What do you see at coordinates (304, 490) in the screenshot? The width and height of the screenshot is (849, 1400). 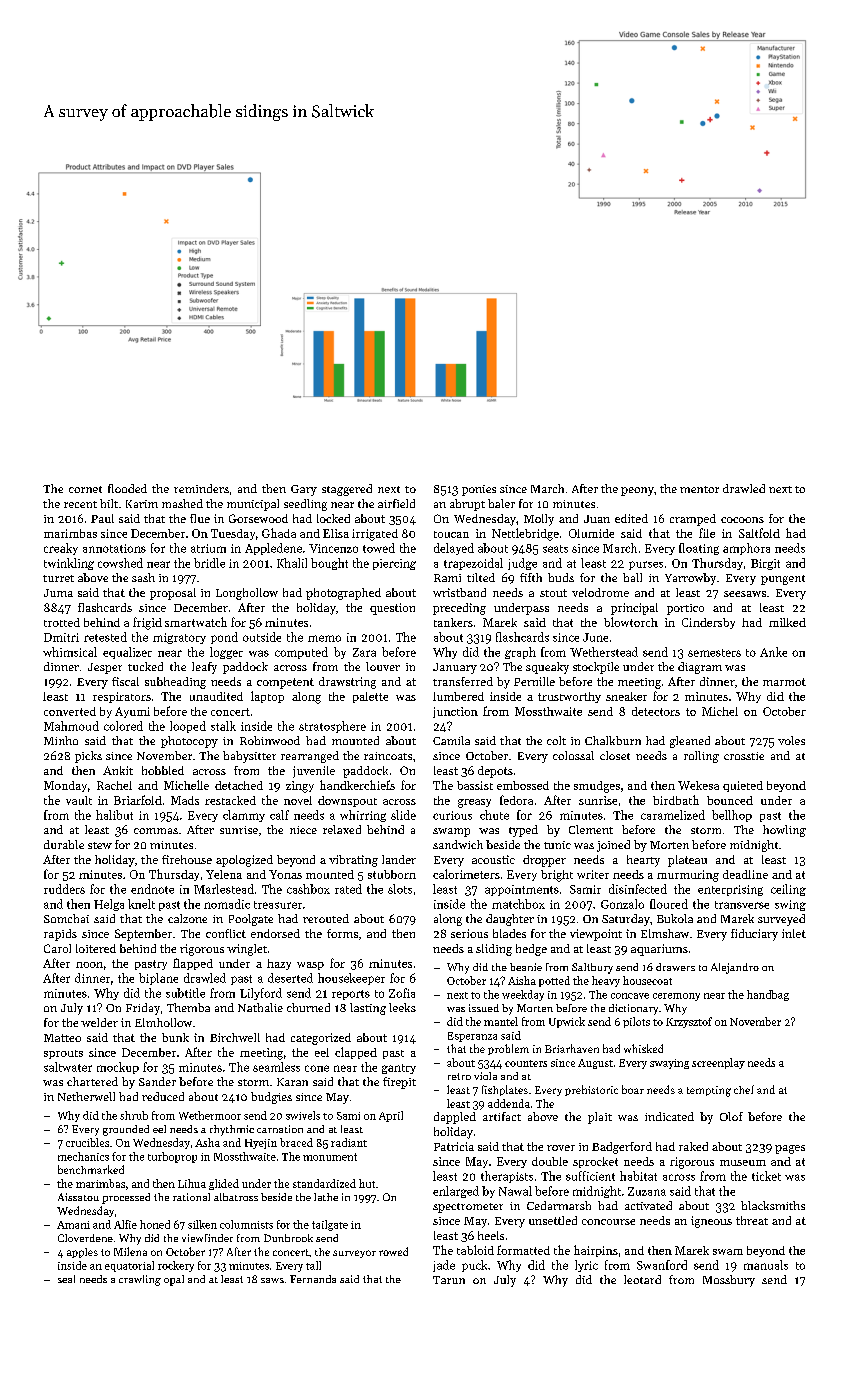 I see `Gary` at bounding box center [304, 490].
